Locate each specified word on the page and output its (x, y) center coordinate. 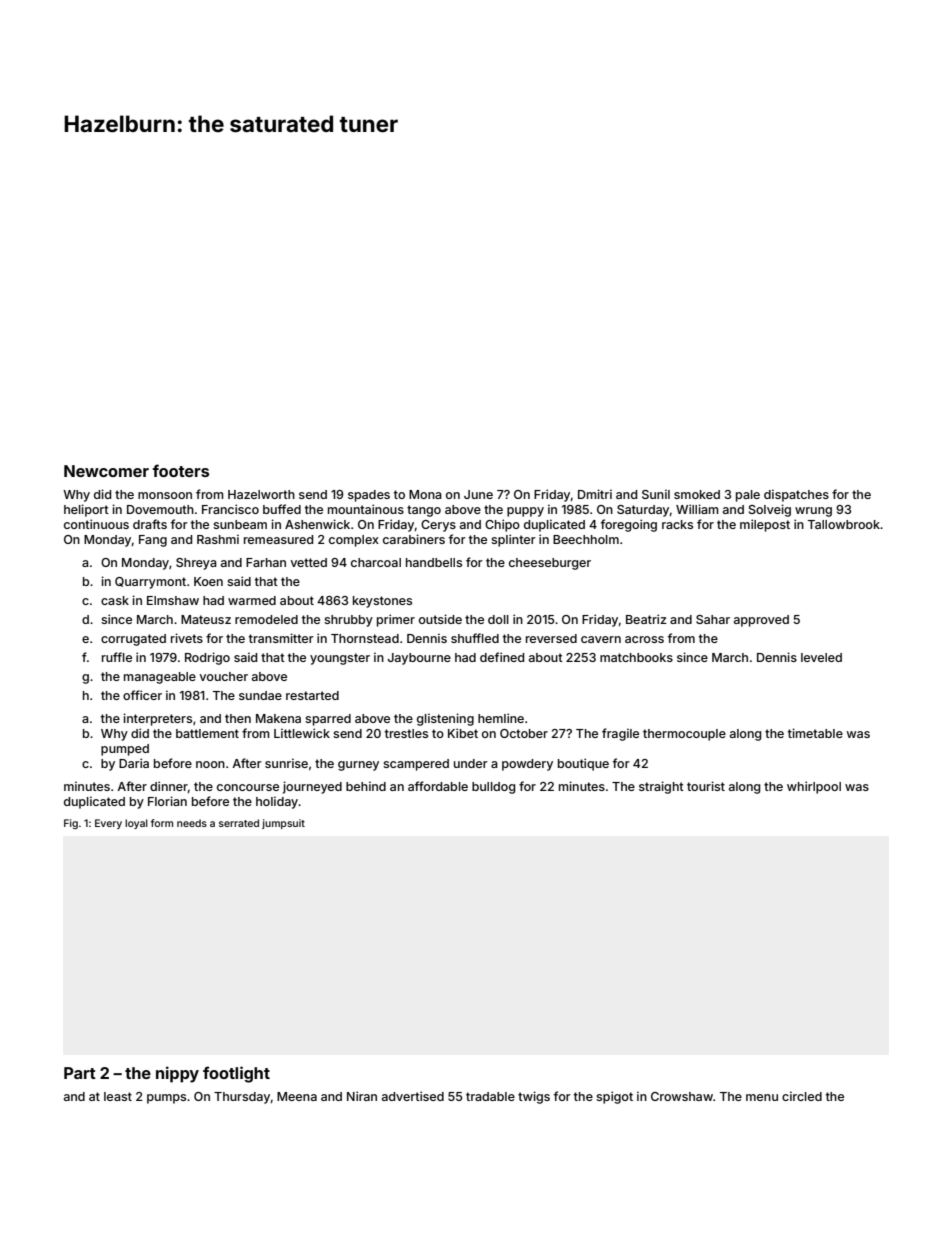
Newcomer (106, 471)
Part (80, 1073)
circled (802, 1096)
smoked (697, 494)
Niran (362, 1096)
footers (180, 470)
